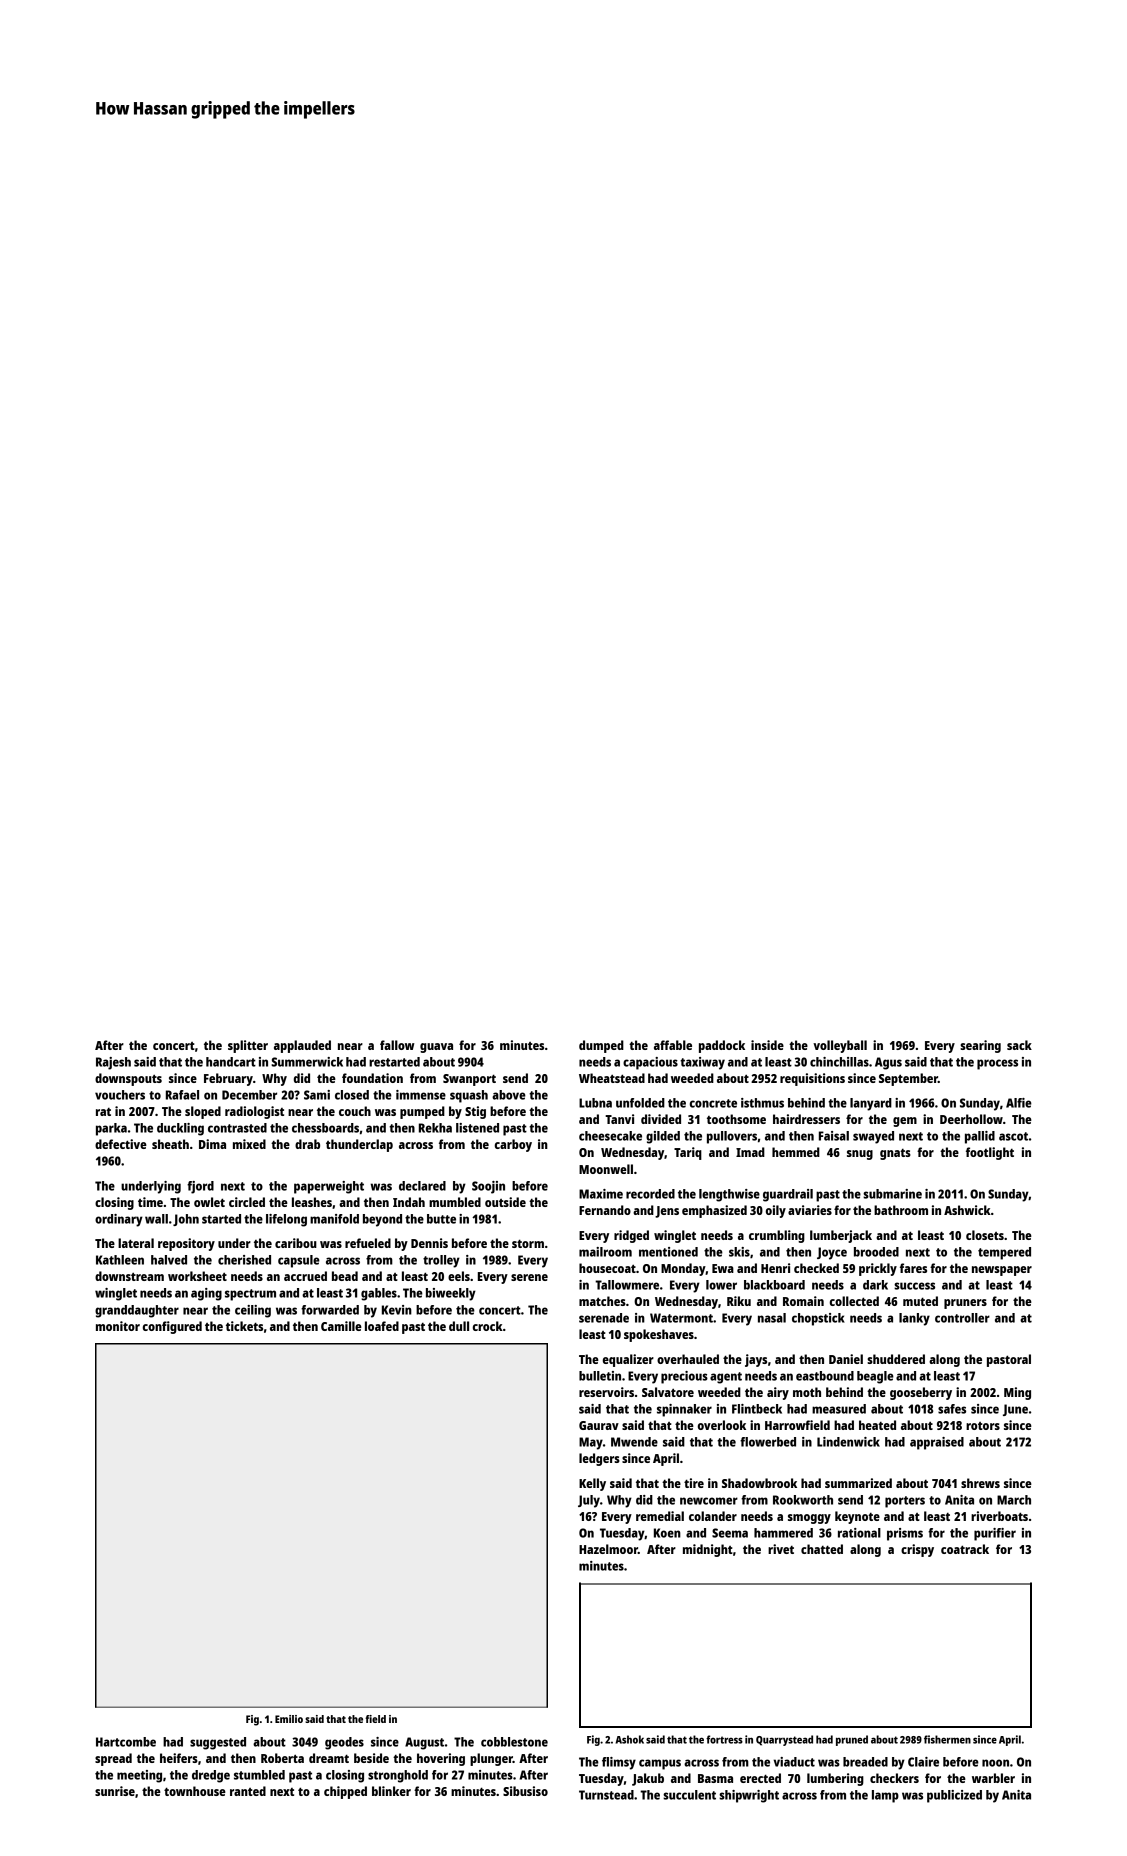  What do you see at coordinates (663, 1137) in the screenshot?
I see `gilded` at bounding box center [663, 1137].
